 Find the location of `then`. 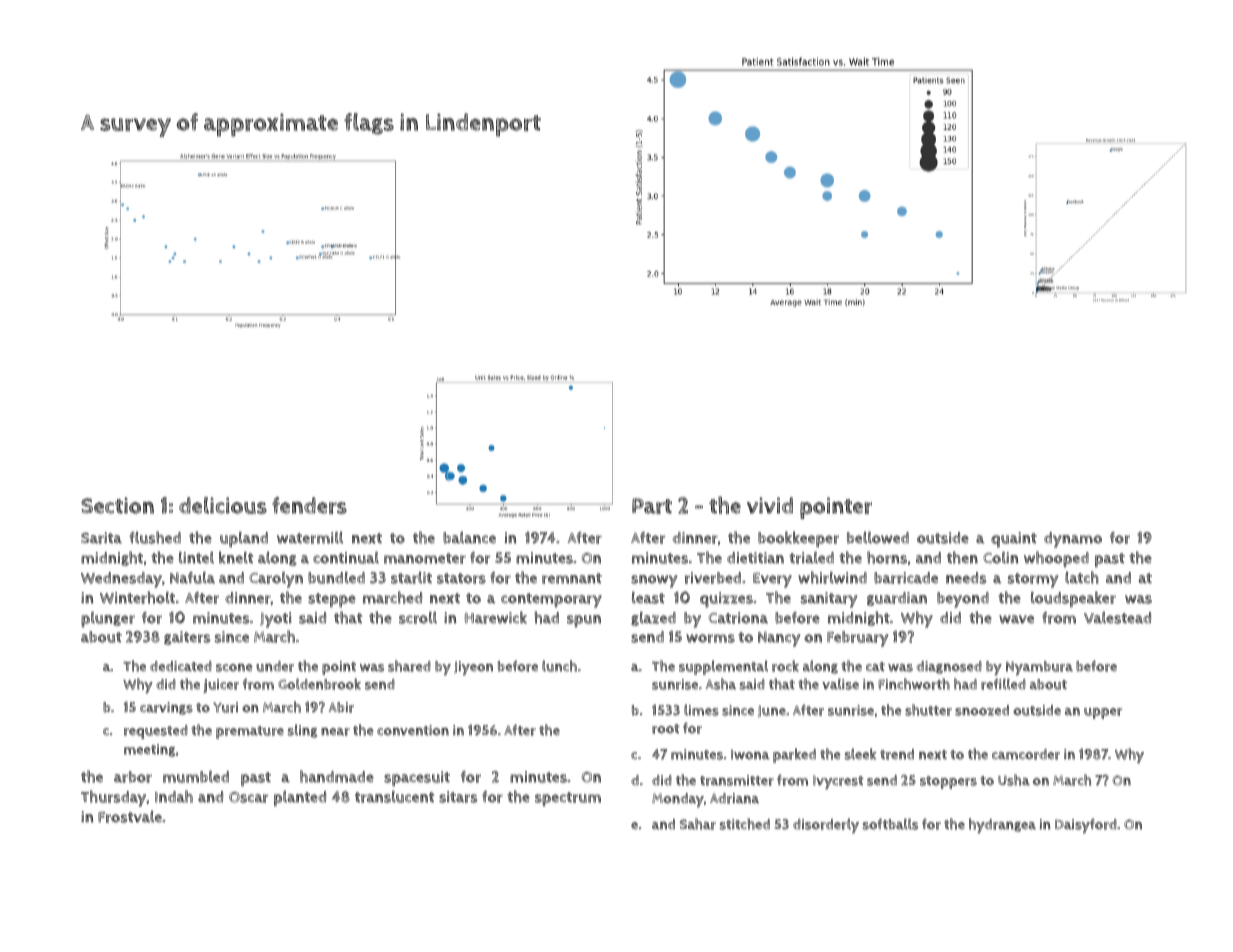

then is located at coordinates (962, 557).
